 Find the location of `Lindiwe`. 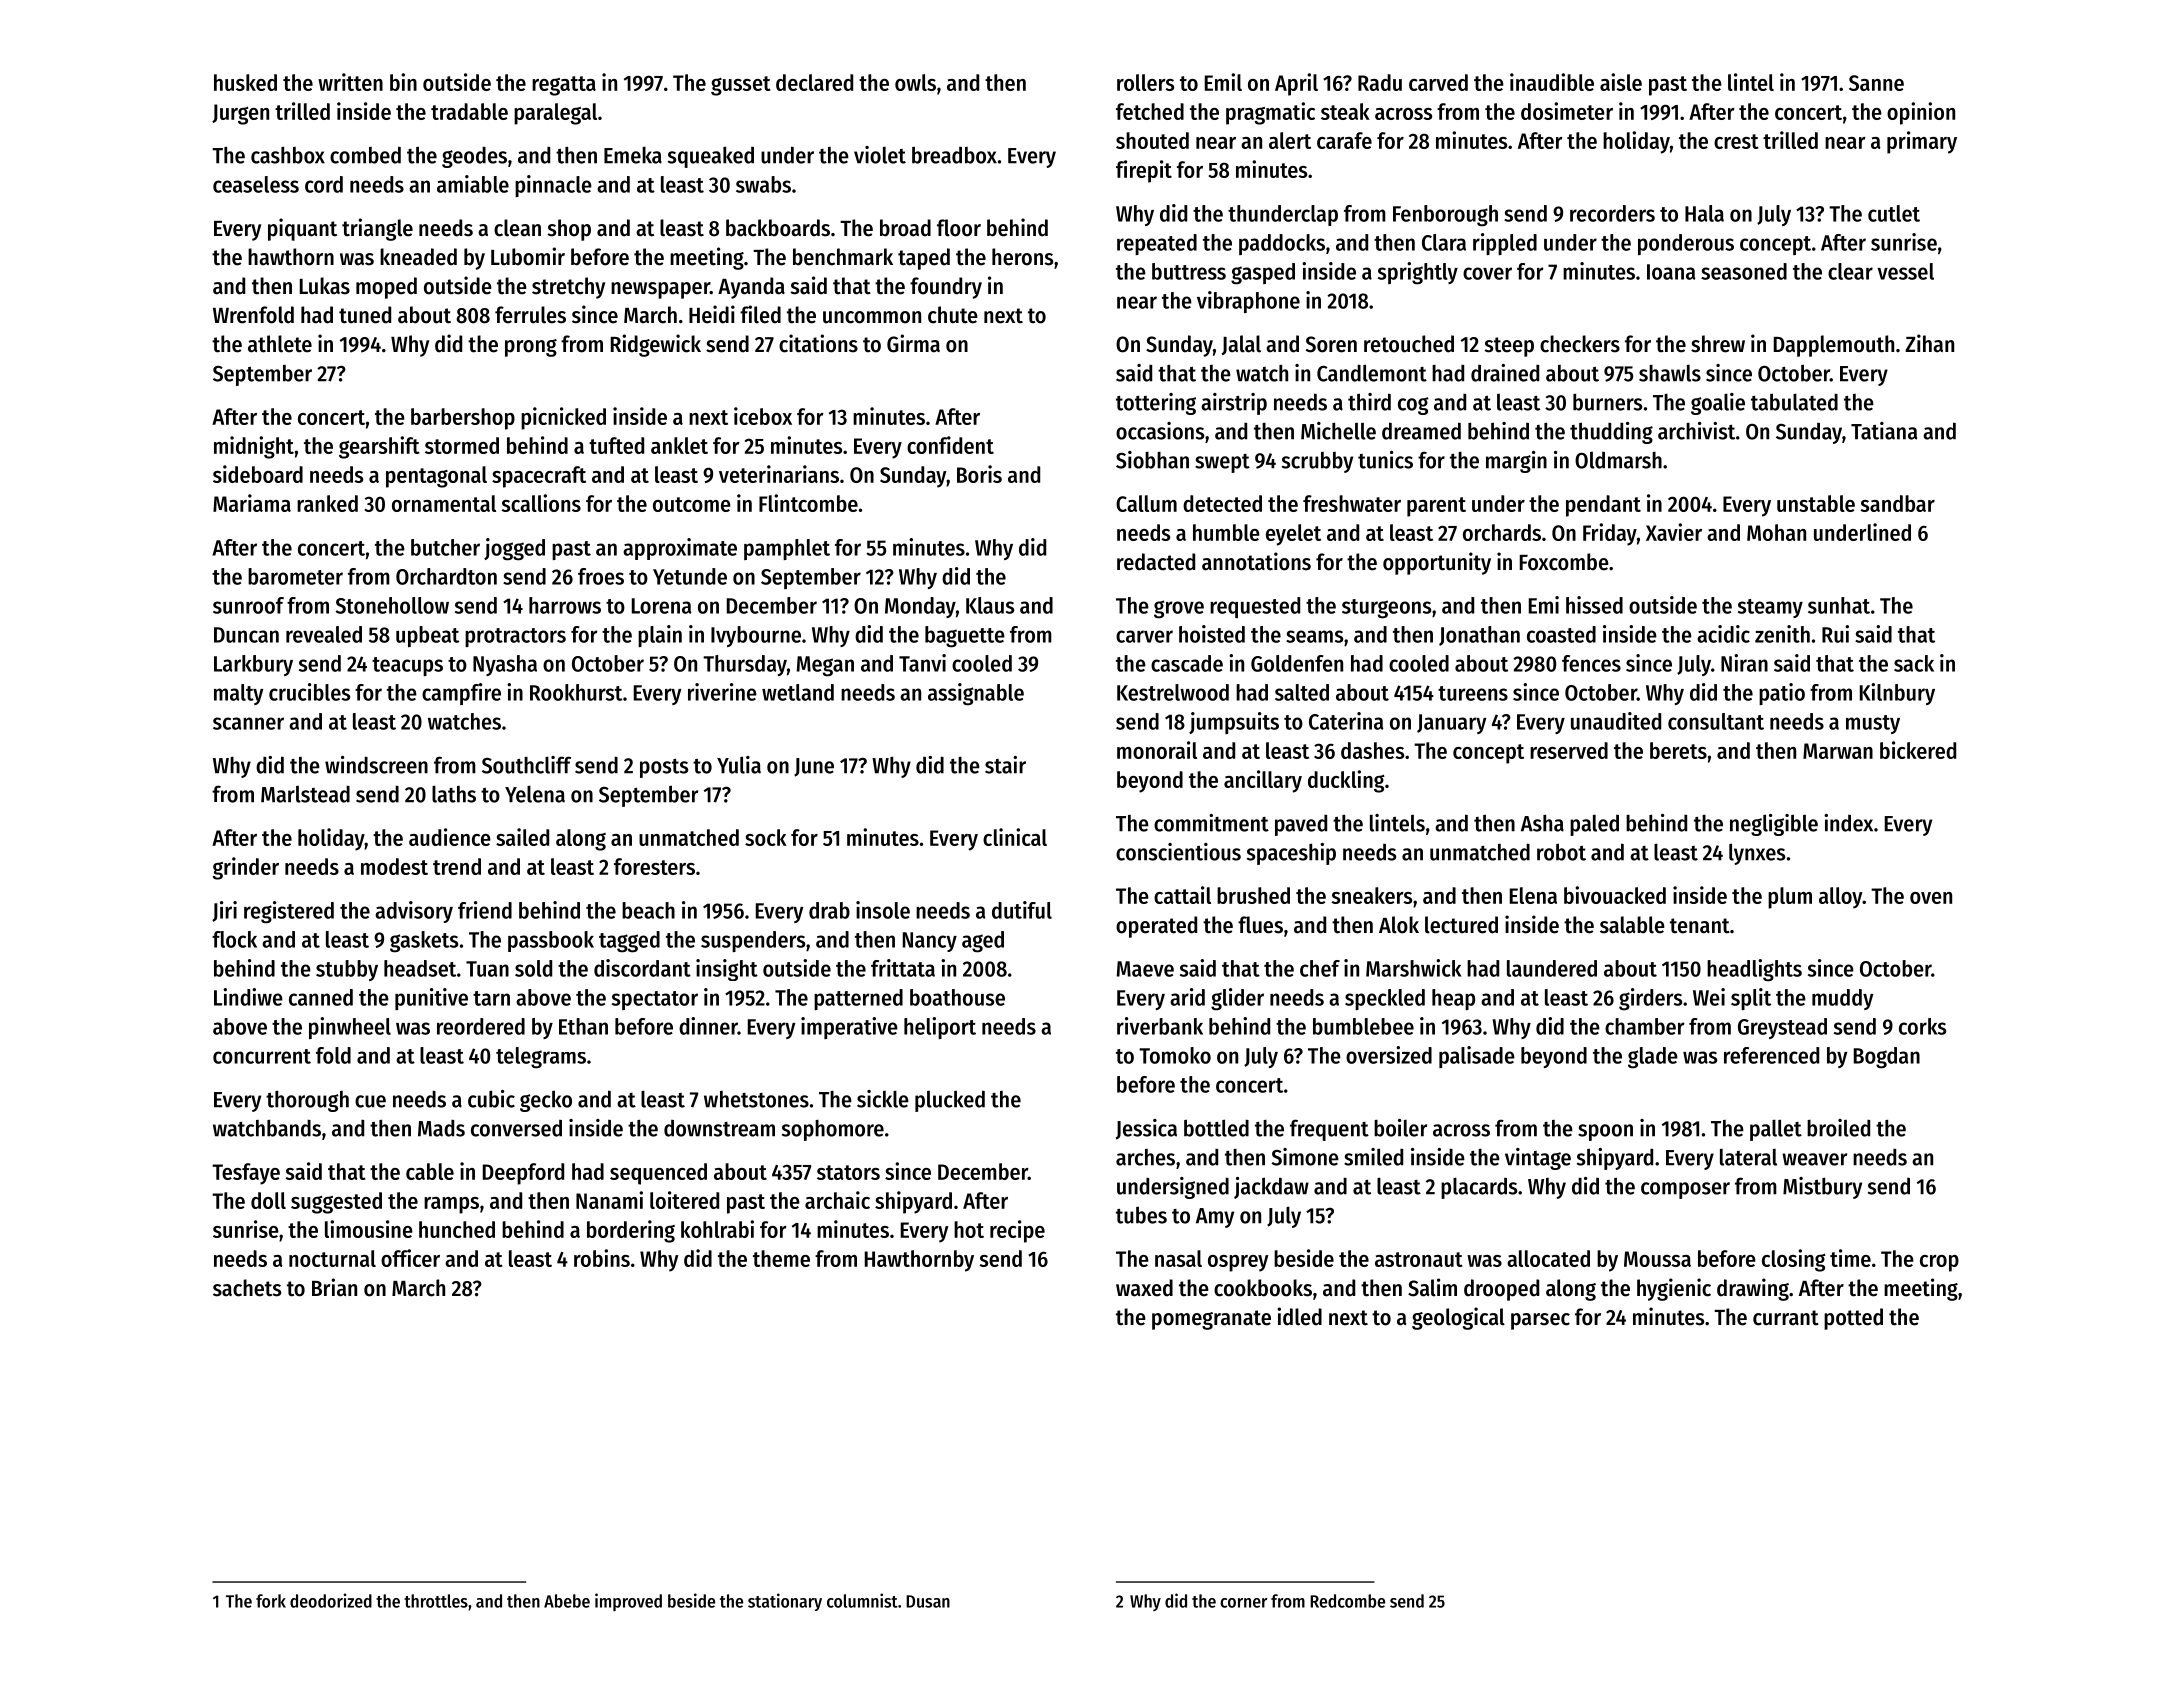

Lindiwe is located at coordinates (248, 997).
